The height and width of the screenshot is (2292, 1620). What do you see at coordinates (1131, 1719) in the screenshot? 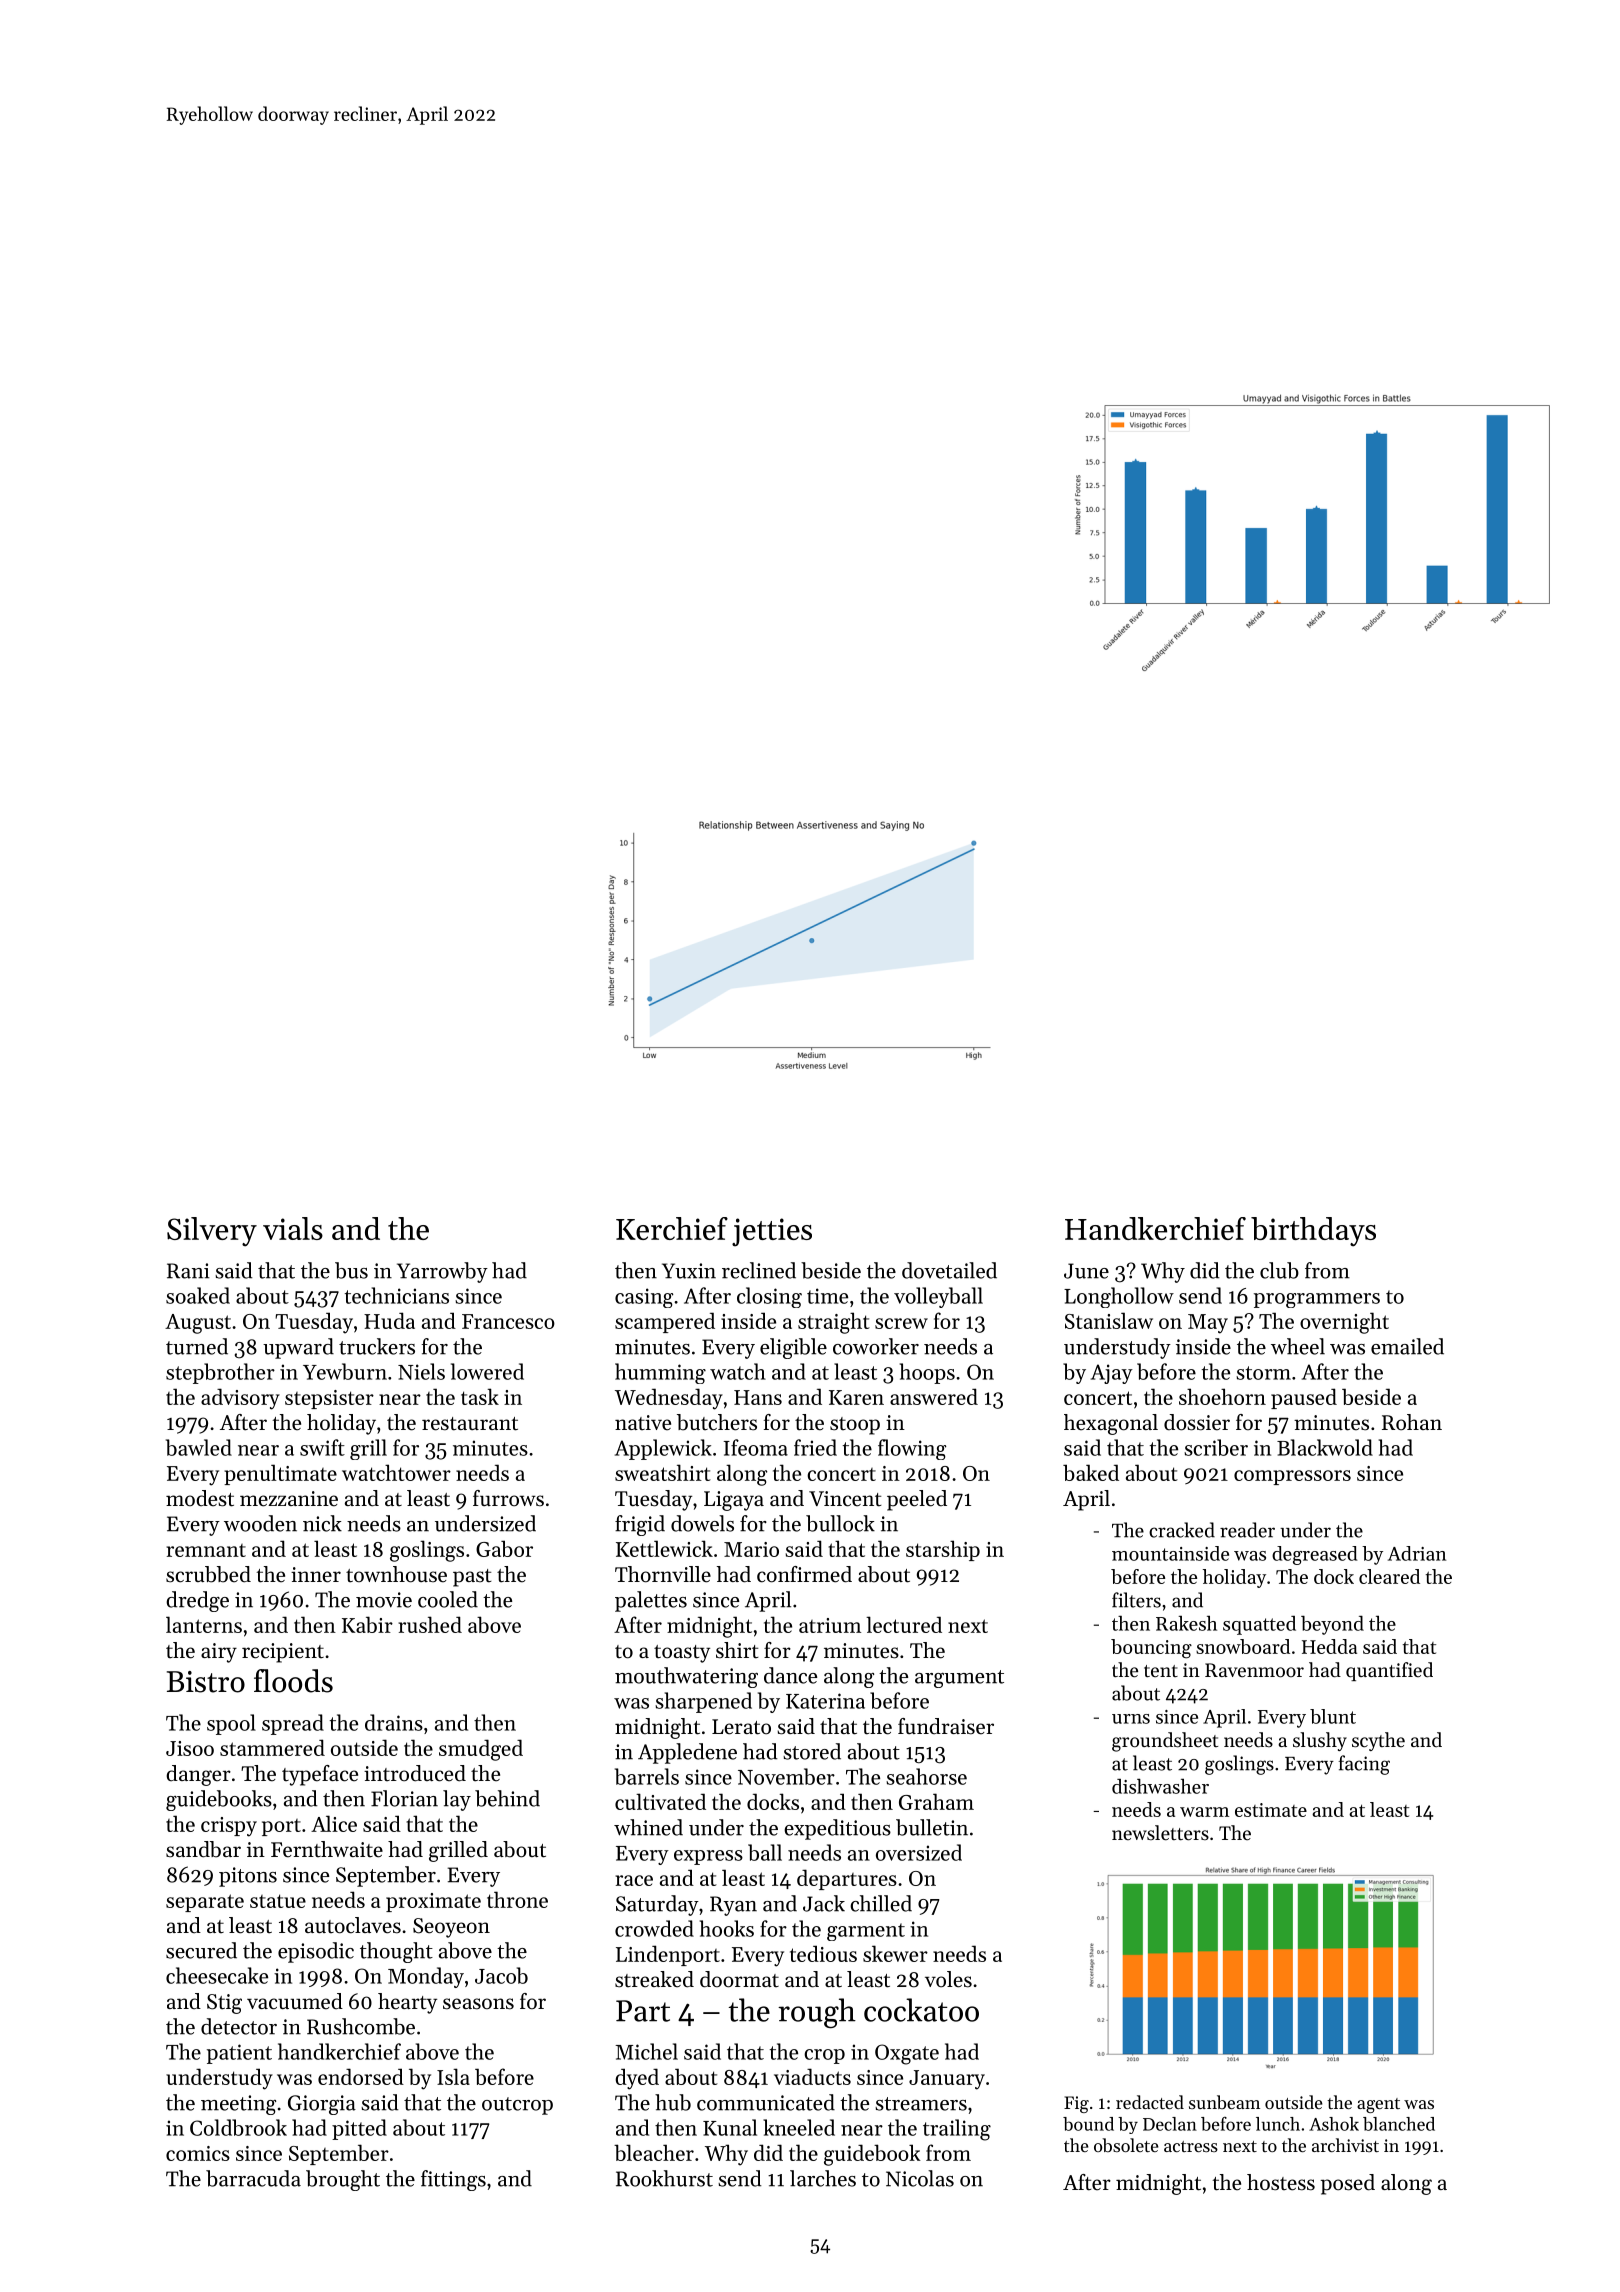
I see `urns` at bounding box center [1131, 1719].
